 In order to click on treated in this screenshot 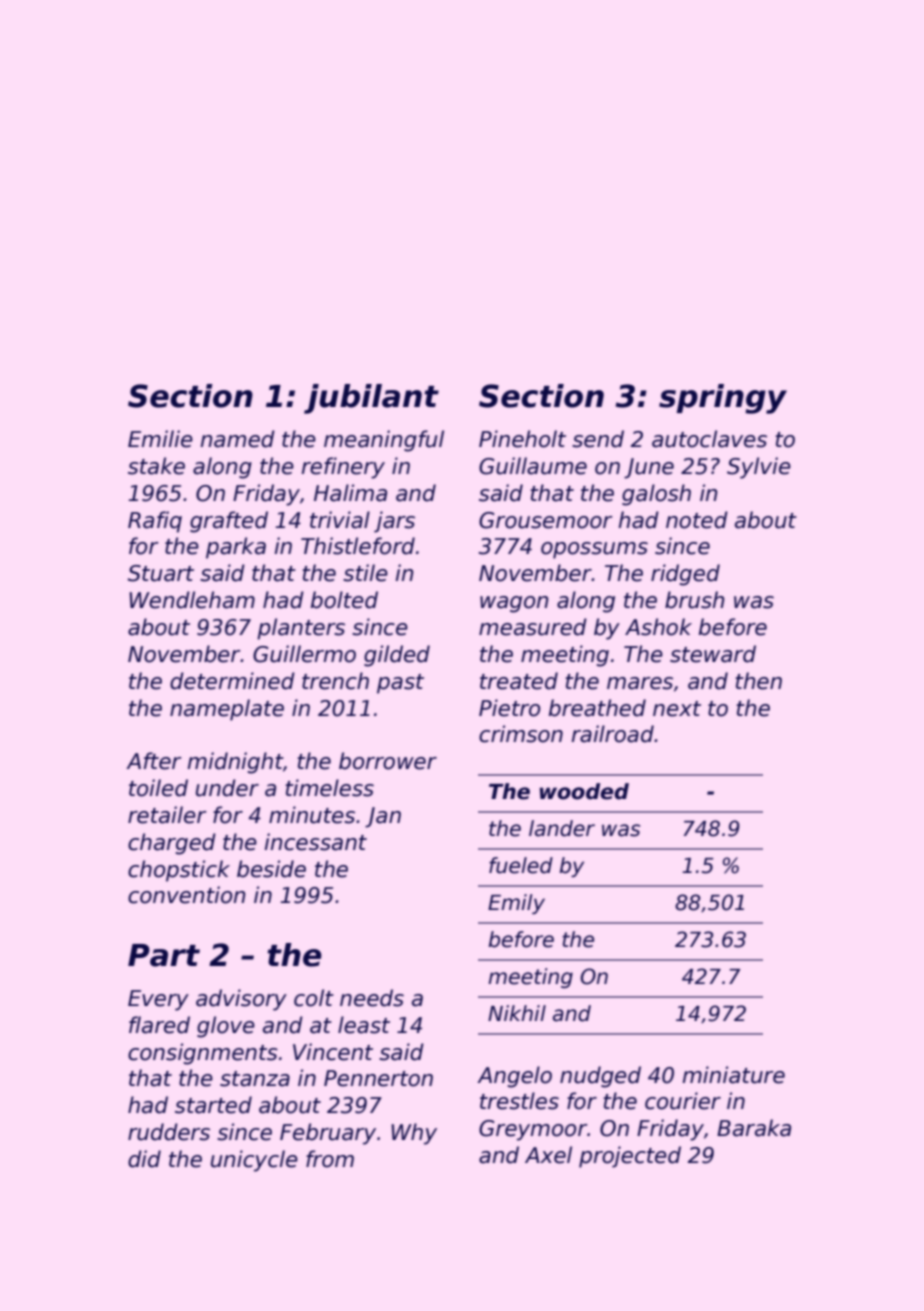, I will do `click(519, 681)`.
